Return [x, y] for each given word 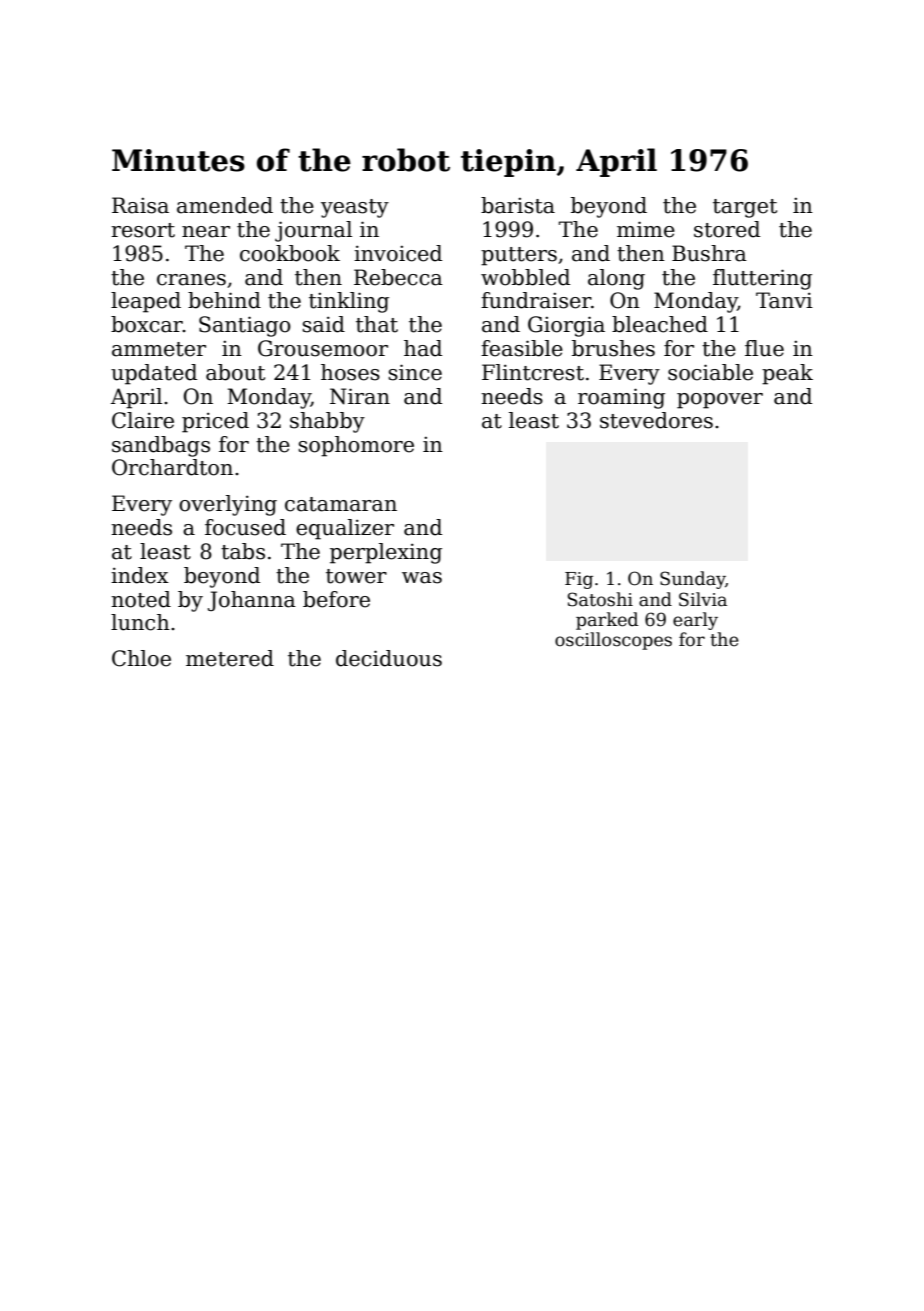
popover [720, 401]
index [140, 575]
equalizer [345, 529]
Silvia [703, 599]
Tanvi [784, 300]
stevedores [656, 420]
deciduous [389, 658]
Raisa [140, 205]
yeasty [355, 208]
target [745, 208]
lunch [140, 622]
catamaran [341, 504]
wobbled [525, 277]
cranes [191, 280]
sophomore [356, 446]
